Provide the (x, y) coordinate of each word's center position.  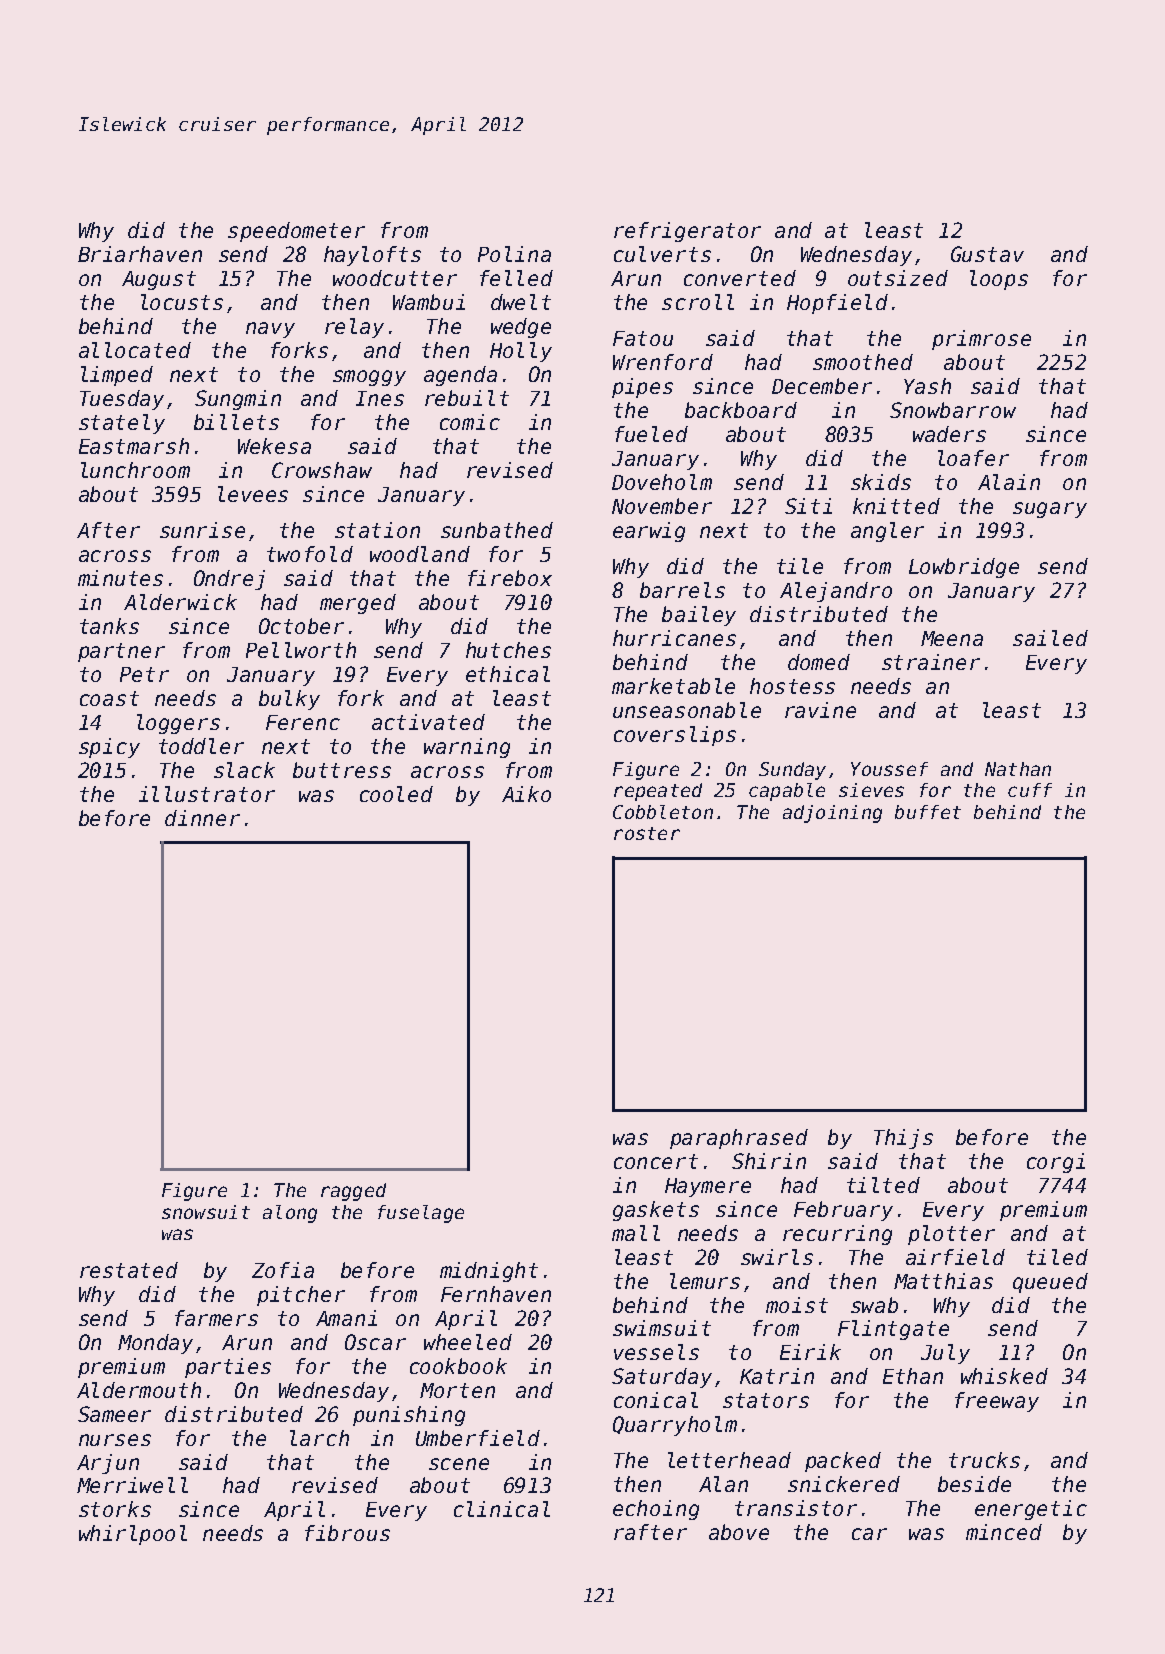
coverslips (675, 736)
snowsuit (206, 1212)
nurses (115, 1440)
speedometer (296, 232)
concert (656, 1161)
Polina (514, 254)
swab (874, 1305)
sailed (1050, 638)
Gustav (987, 254)
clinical (502, 1509)
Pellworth (301, 650)
